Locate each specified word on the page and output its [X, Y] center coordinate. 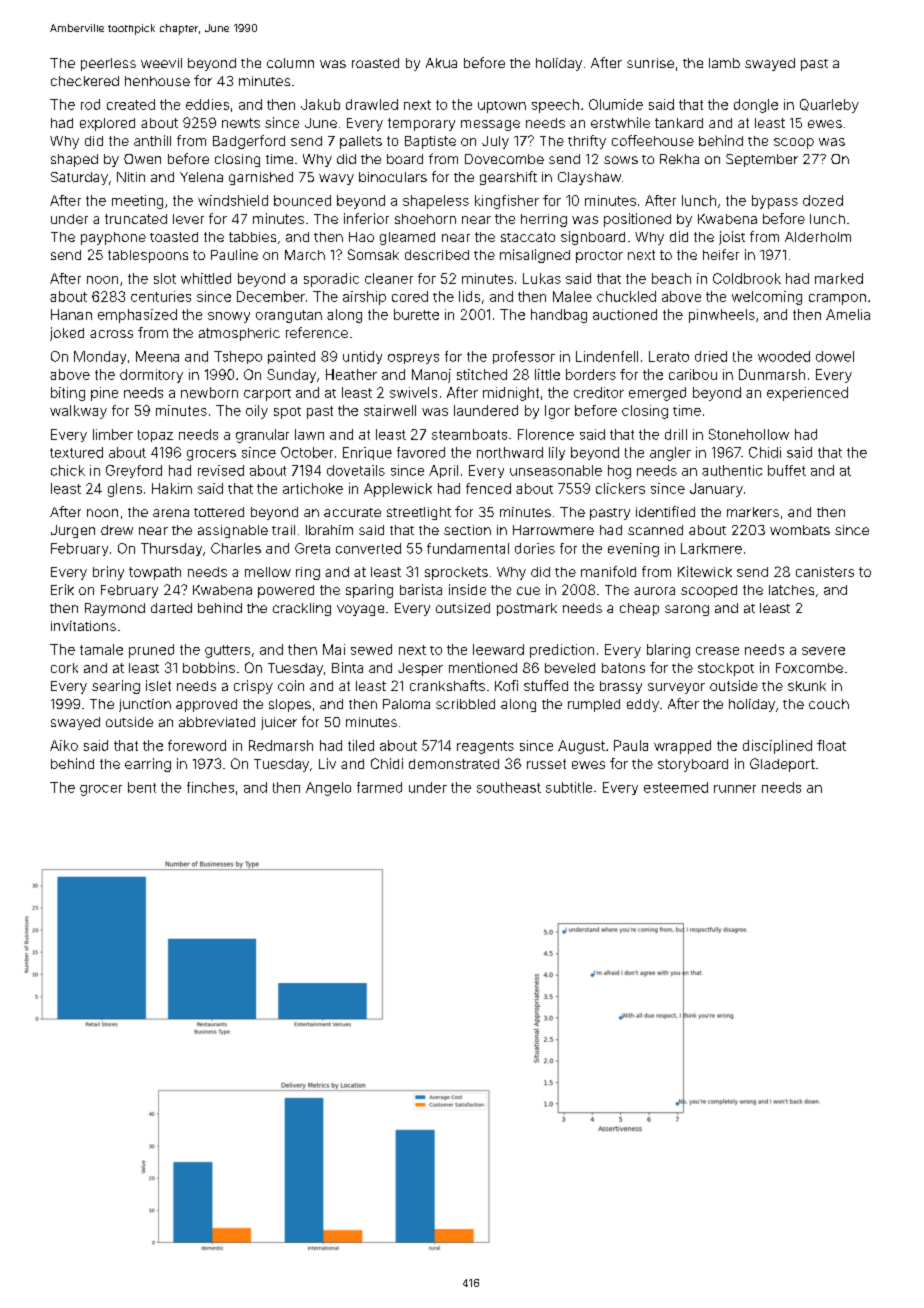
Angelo [328, 789]
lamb [724, 63]
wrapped [682, 747]
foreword [197, 745]
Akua [441, 63]
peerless [108, 64]
